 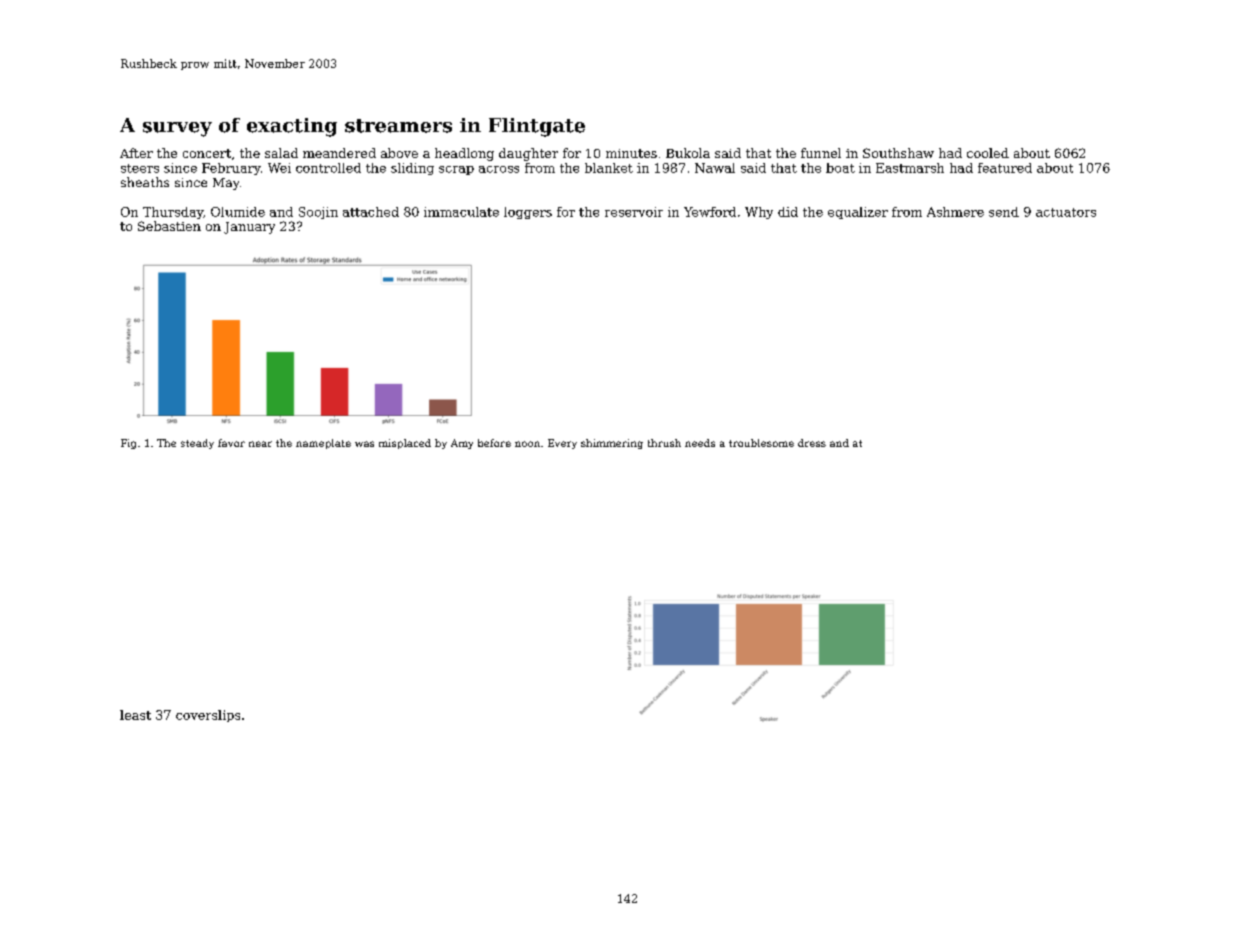 What do you see at coordinates (323, 444) in the document?
I see `nameplate` at bounding box center [323, 444].
